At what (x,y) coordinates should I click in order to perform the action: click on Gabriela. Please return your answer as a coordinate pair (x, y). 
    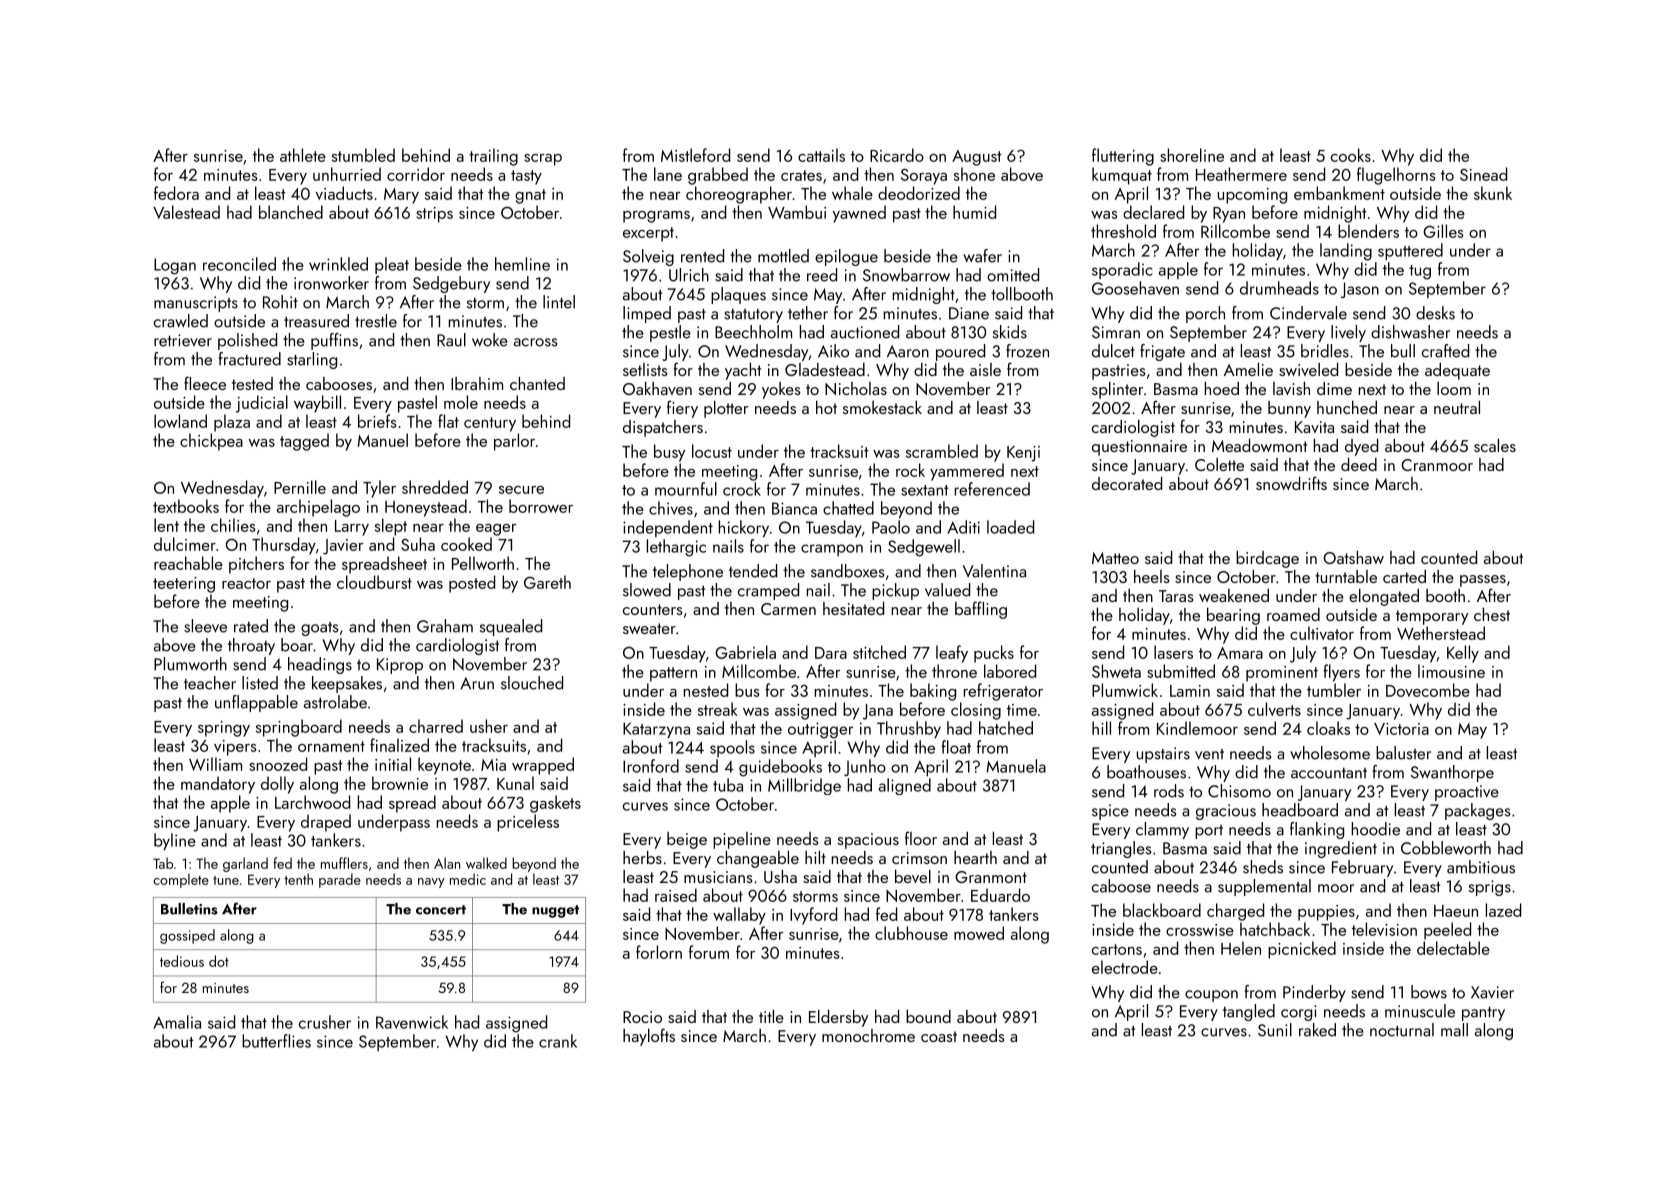
    Looking at the image, I should click on (745, 652).
